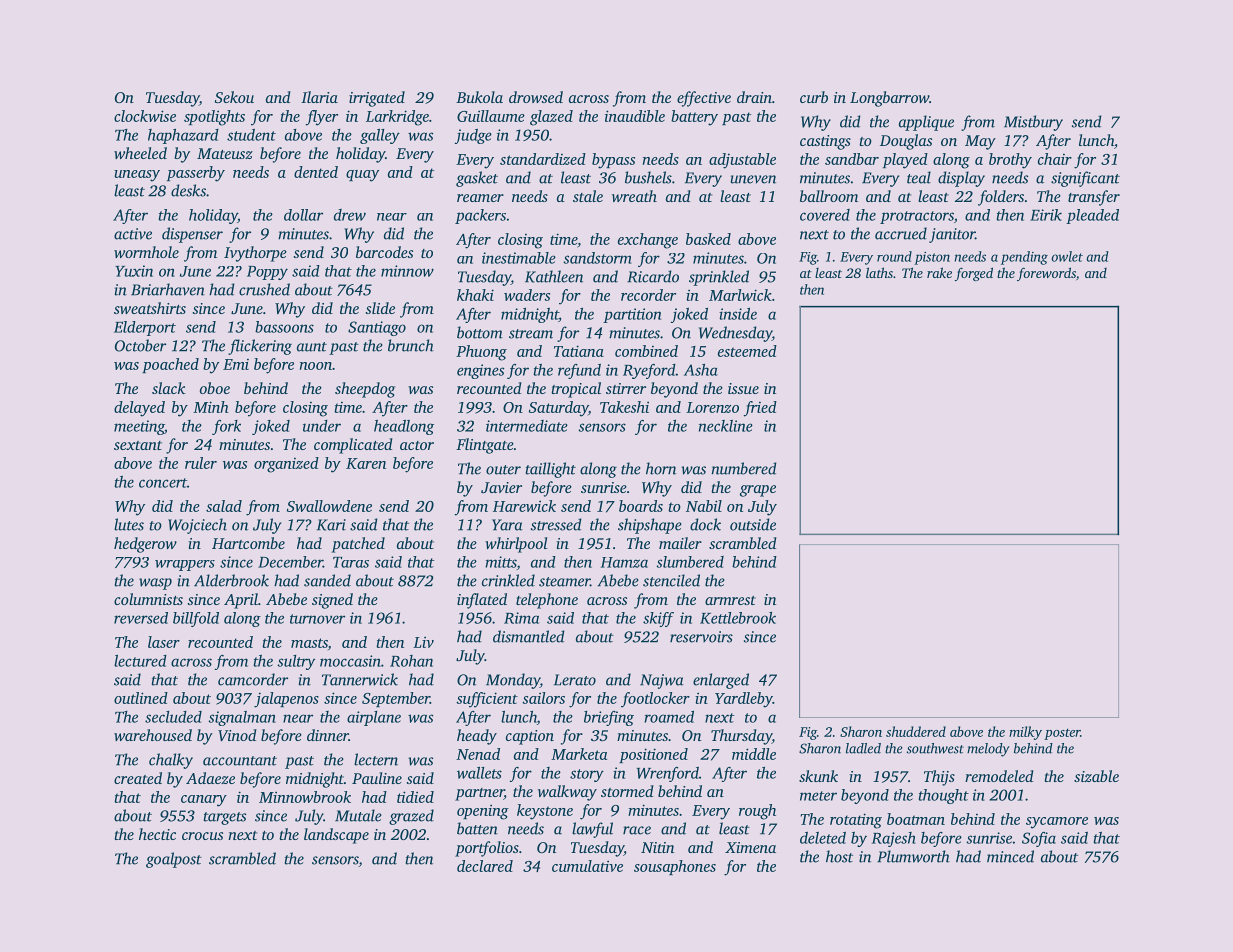  Describe the element at coordinates (1033, 123) in the page. I see `Mistbury` at that location.
